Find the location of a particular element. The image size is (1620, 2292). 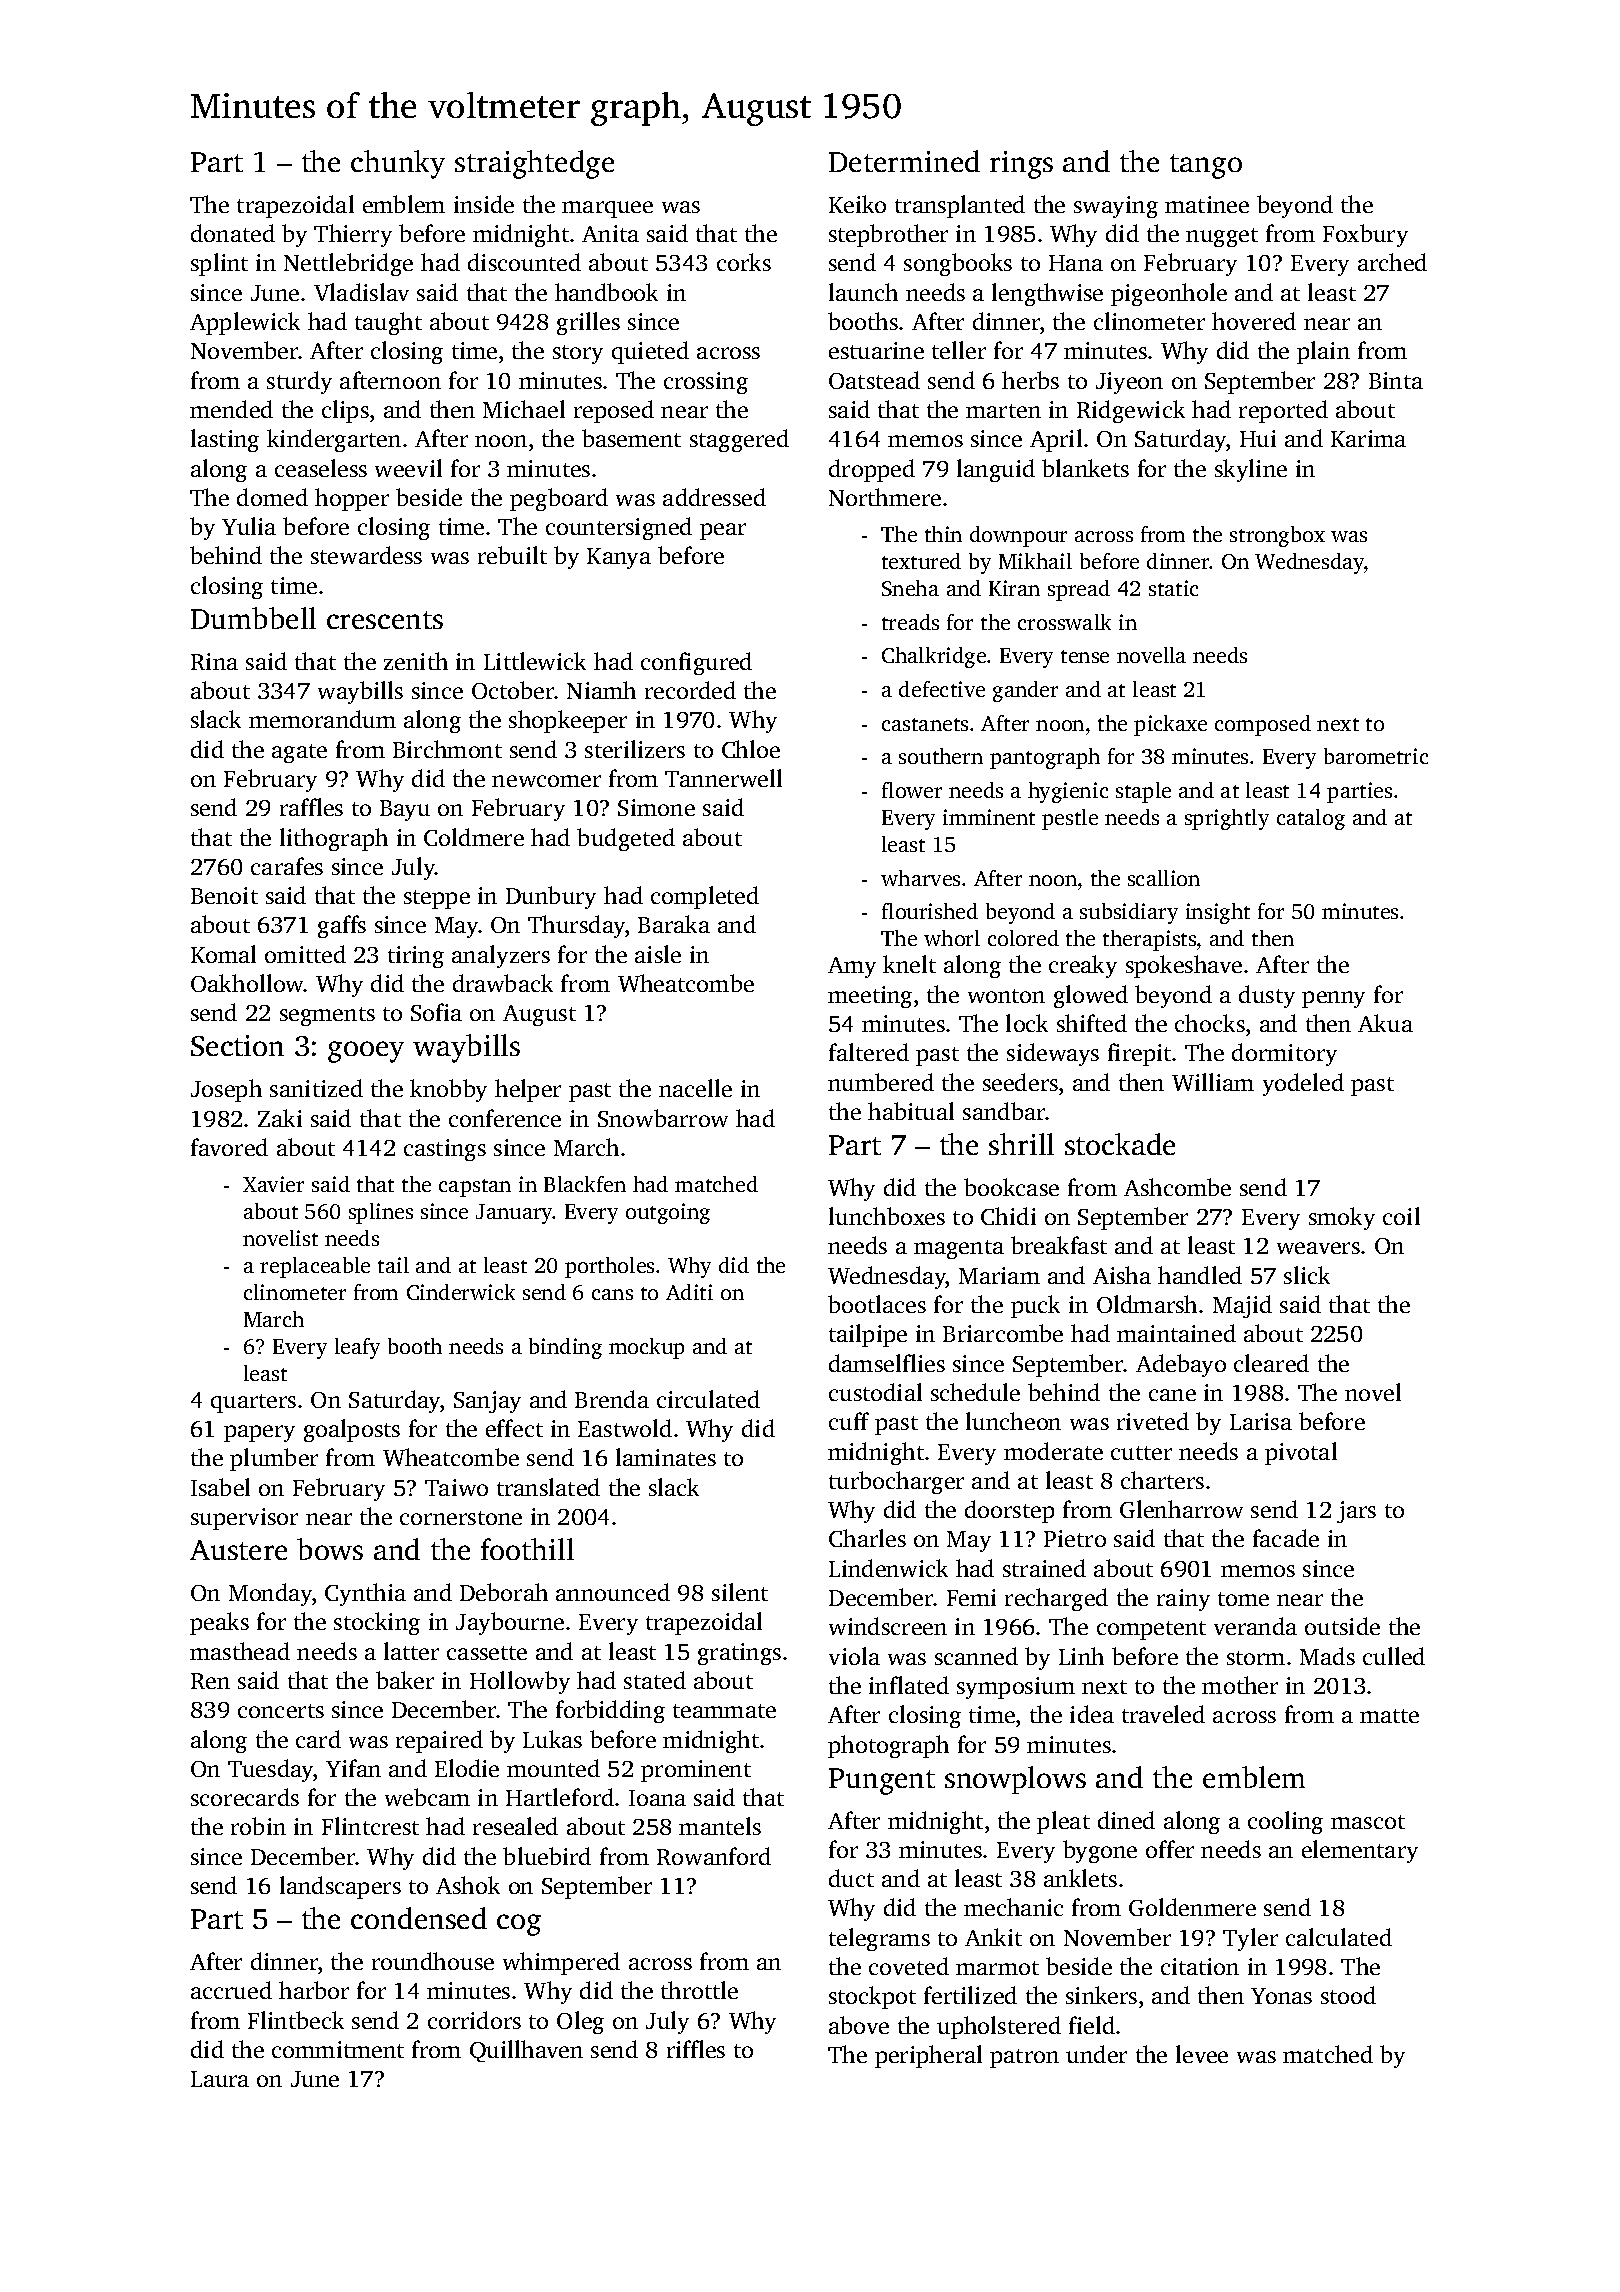

Tuesday is located at coordinates (271, 1770).
